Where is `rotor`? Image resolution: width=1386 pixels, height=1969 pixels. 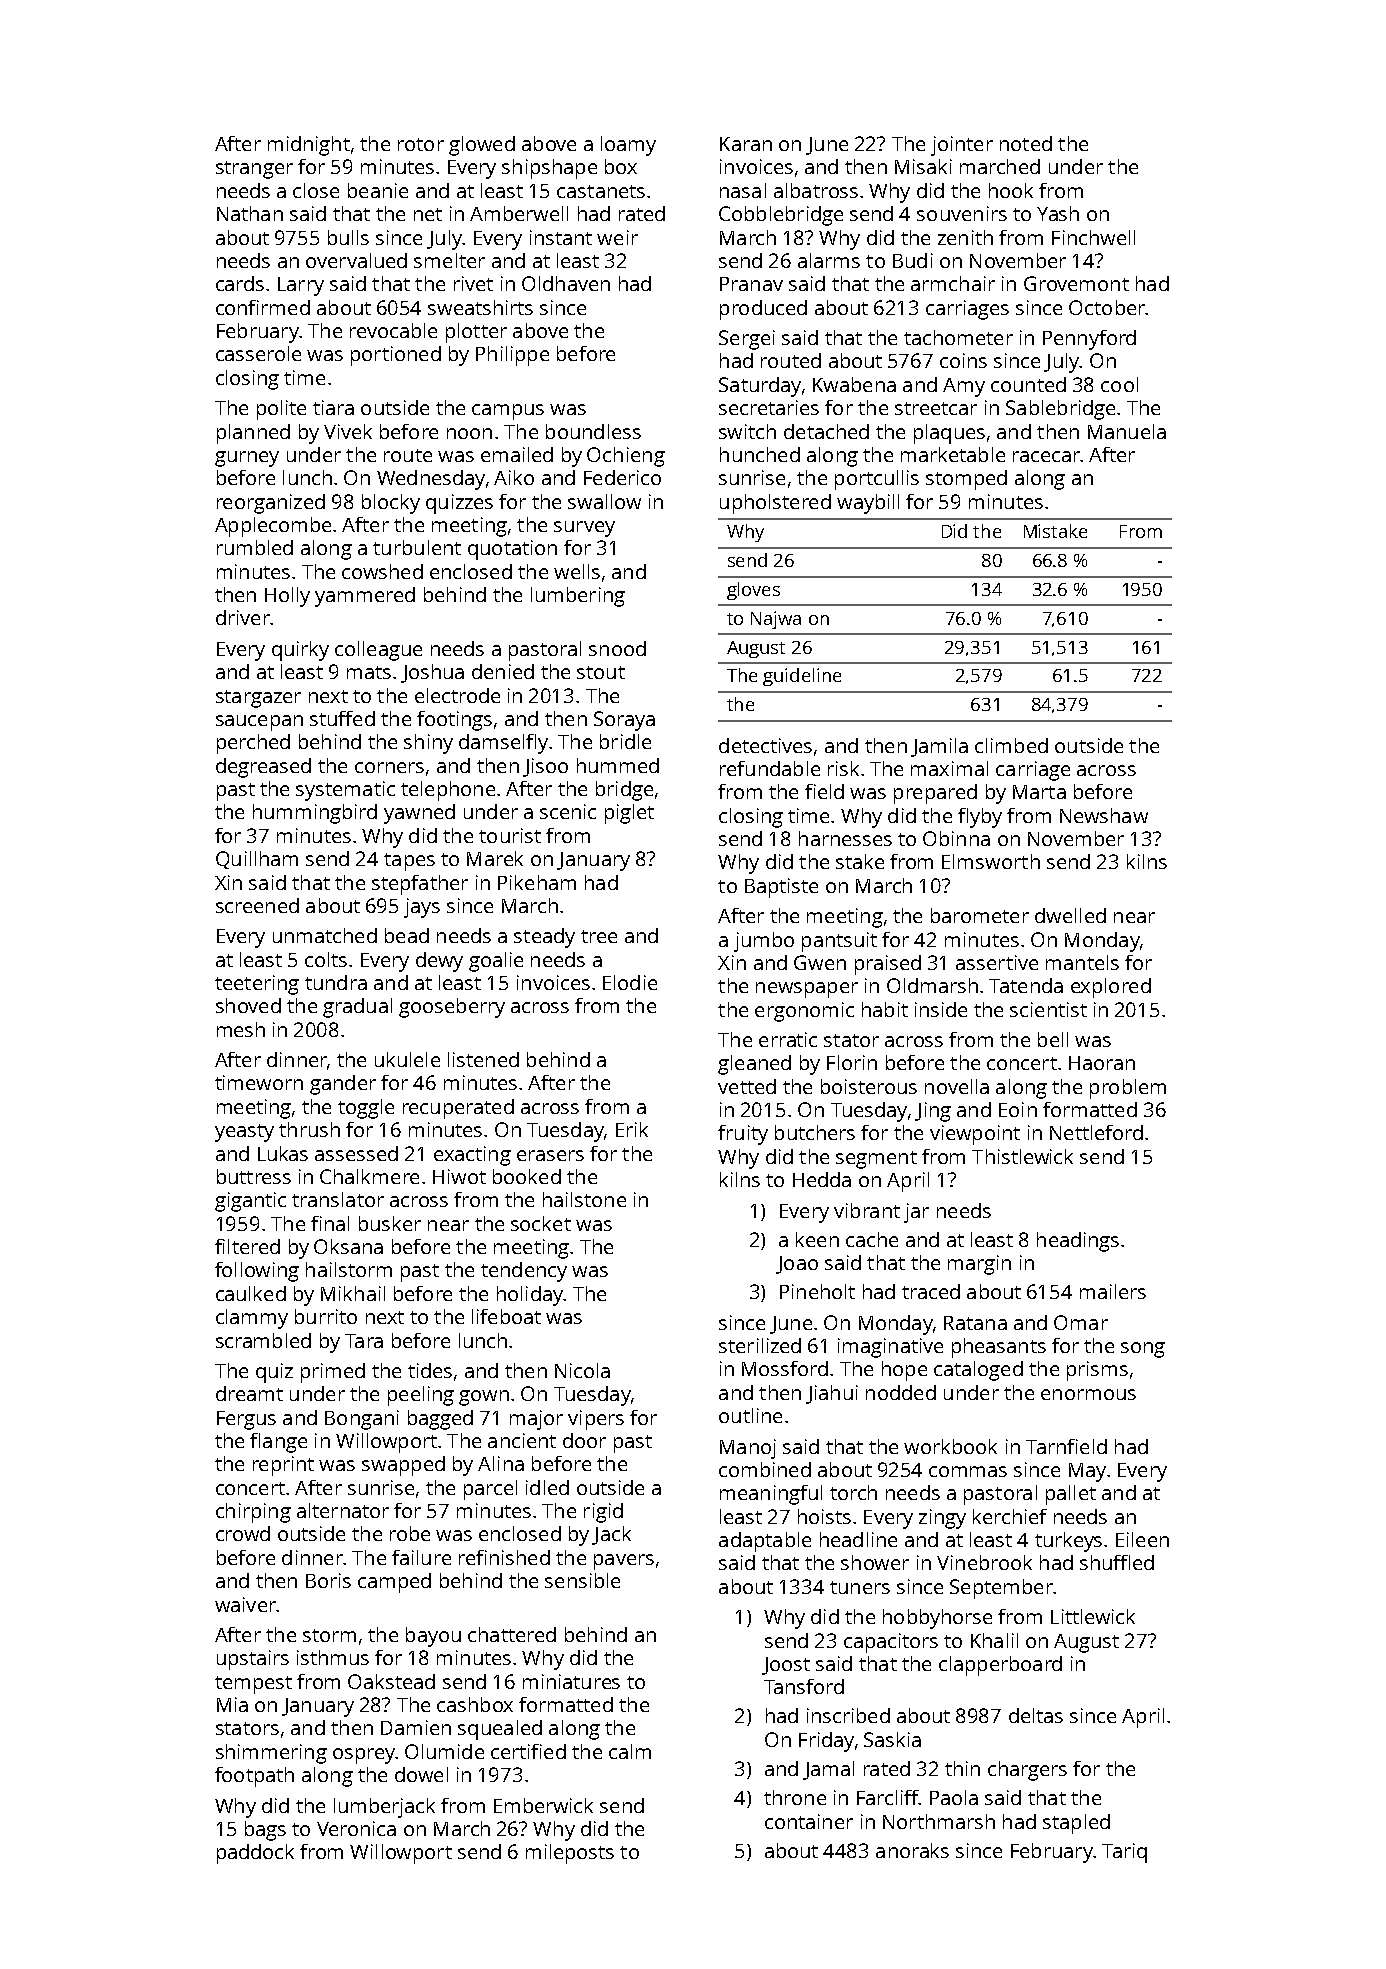 rotor is located at coordinates (421, 144).
